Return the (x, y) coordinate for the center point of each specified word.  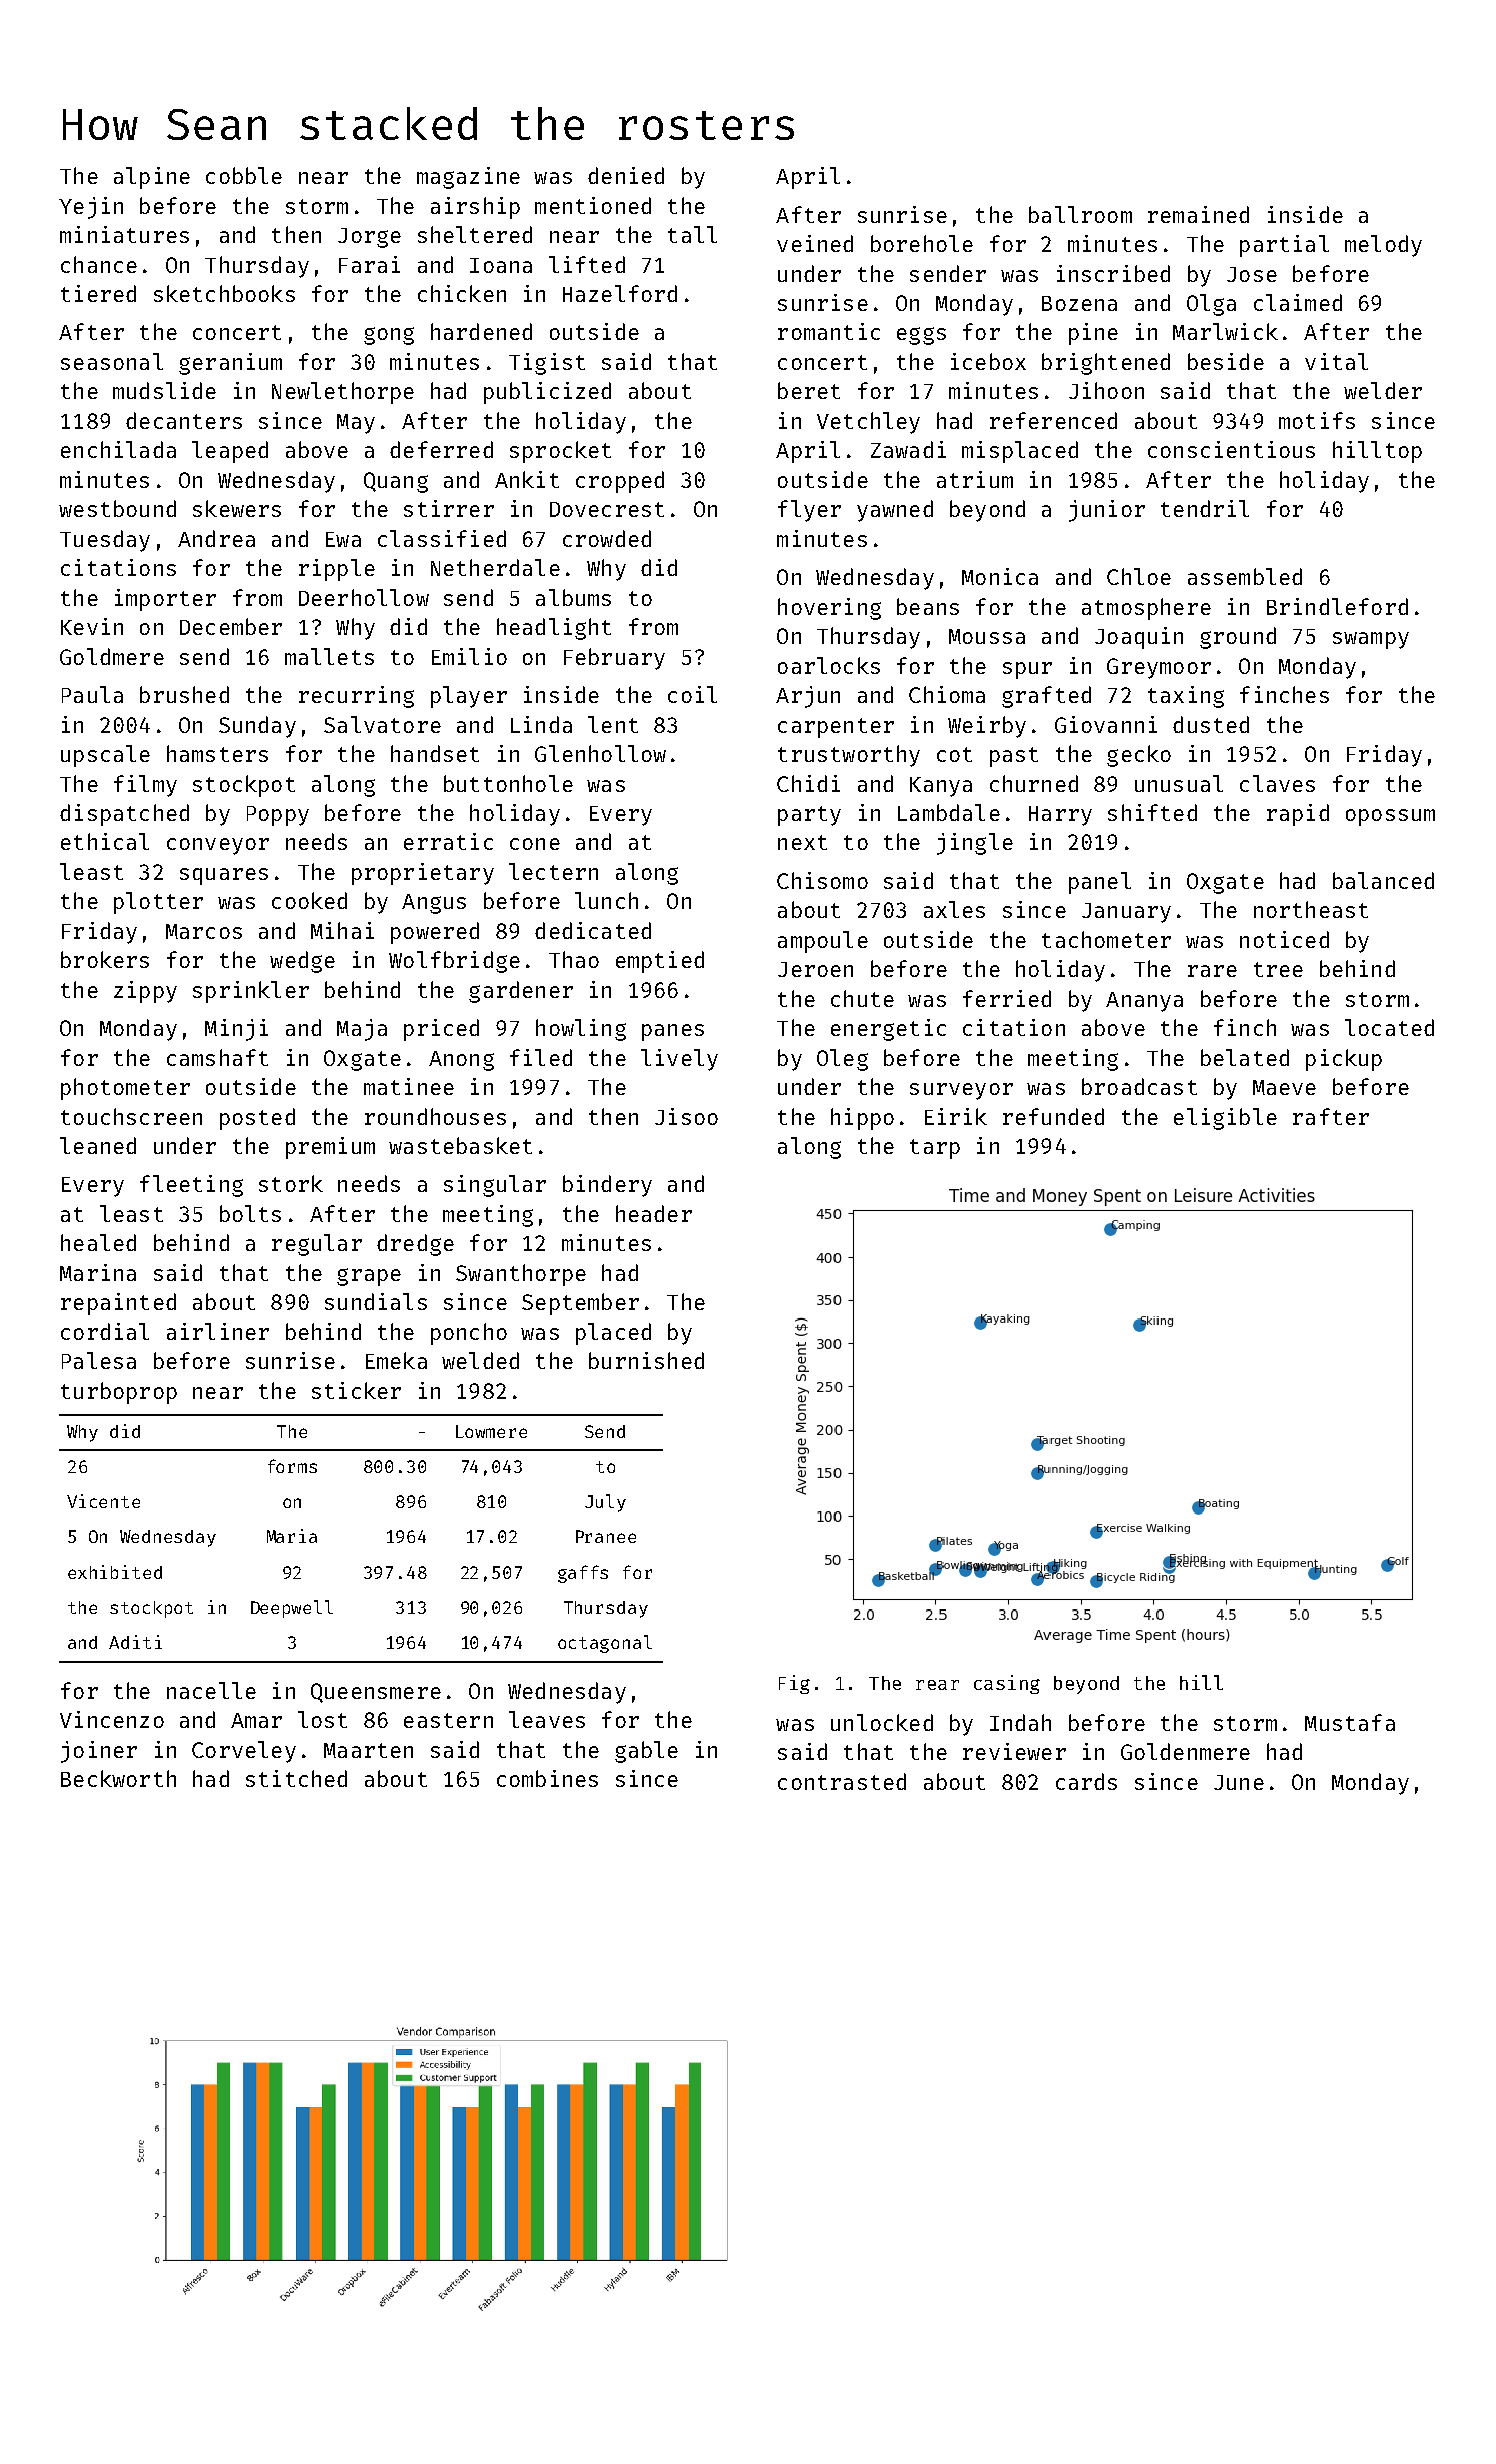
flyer (809, 511)
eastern (448, 1720)
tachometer (1106, 939)
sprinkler (251, 992)
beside (1226, 361)
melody (1383, 246)
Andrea (216, 538)
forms (292, 1466)
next (802, 842)
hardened (481, 331)
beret (809, 390)
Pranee (606, 1536)
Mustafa (1350, 1722)
